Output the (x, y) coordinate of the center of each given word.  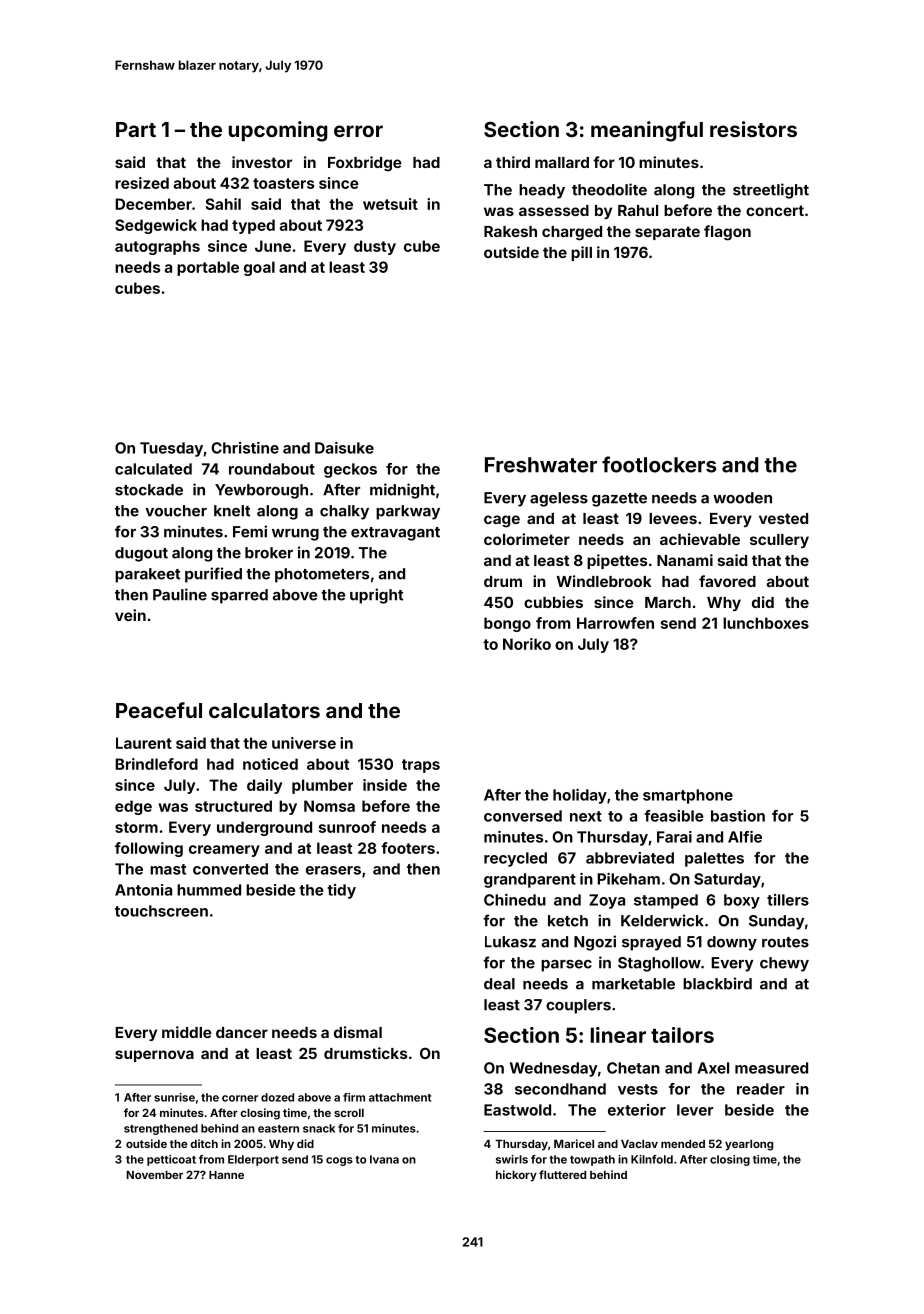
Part (136, 129)
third (513, 162)
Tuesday (171, 449)
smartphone (688, 796)
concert (775, 210)
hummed (209, 890)
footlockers (659, 464)
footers (408, 848)
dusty (375, 247)
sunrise (174, 1097)
